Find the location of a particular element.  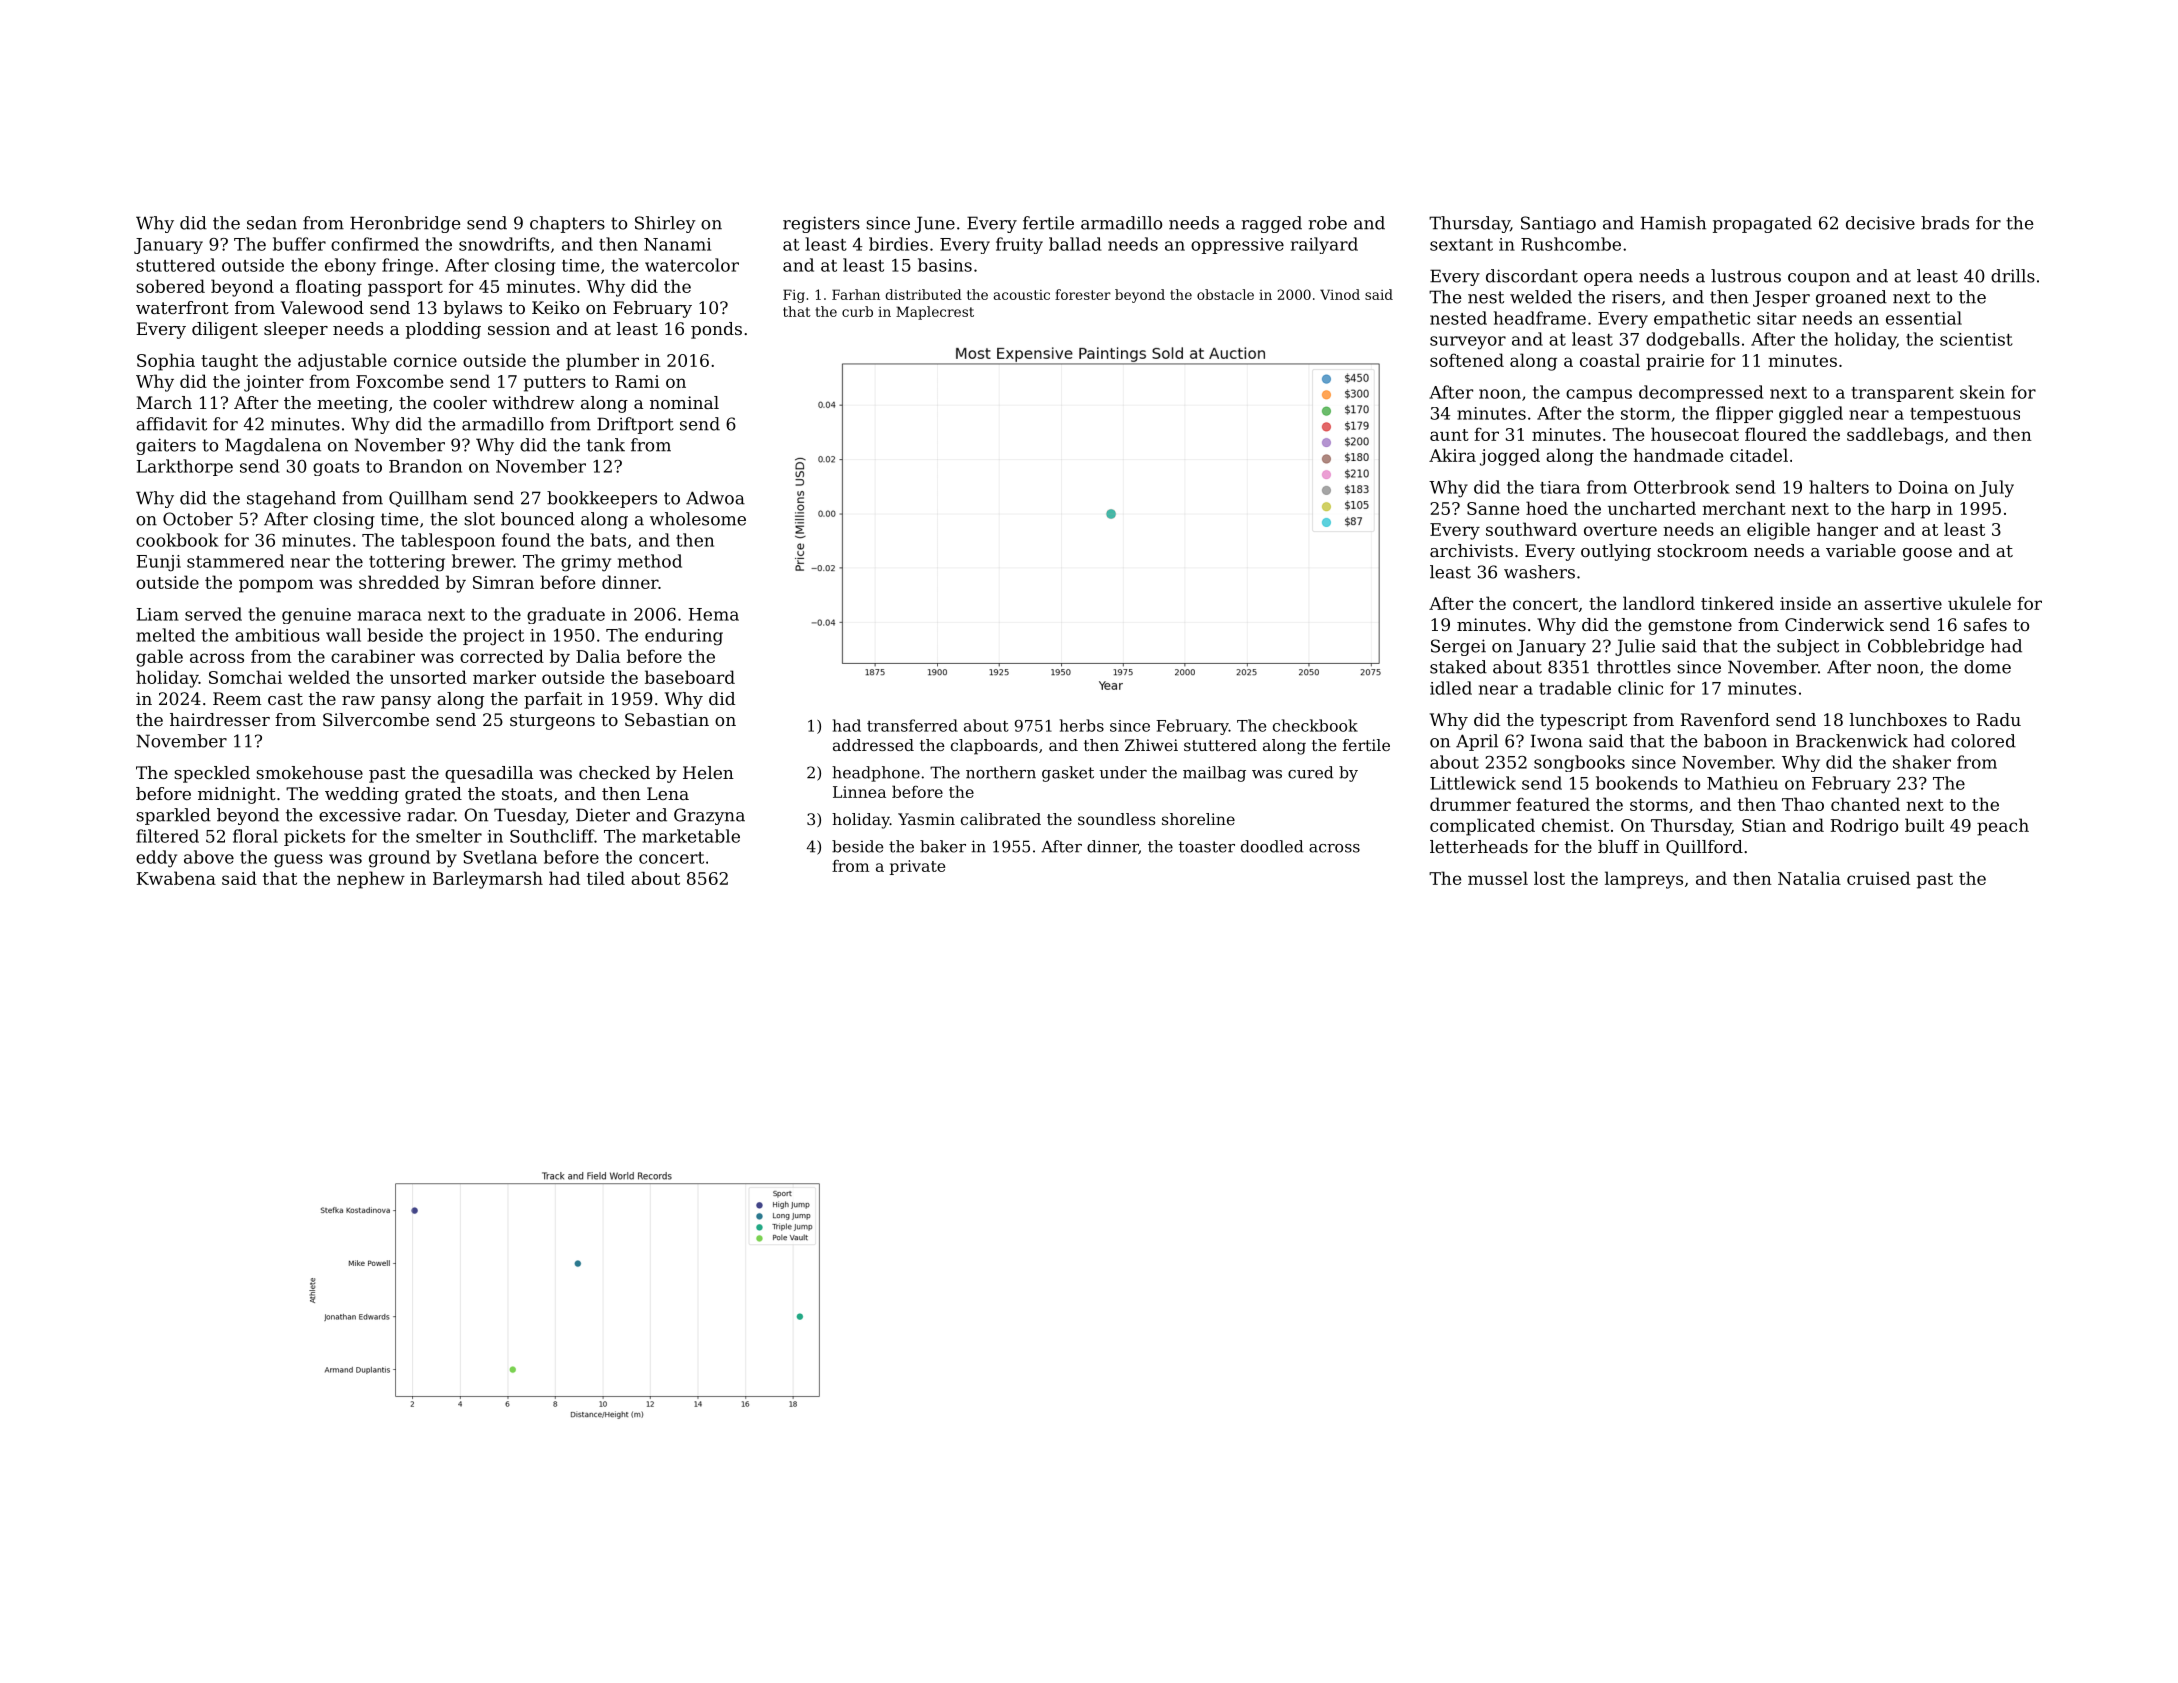

Barleymarsh is located at coordinates (488, 880).
